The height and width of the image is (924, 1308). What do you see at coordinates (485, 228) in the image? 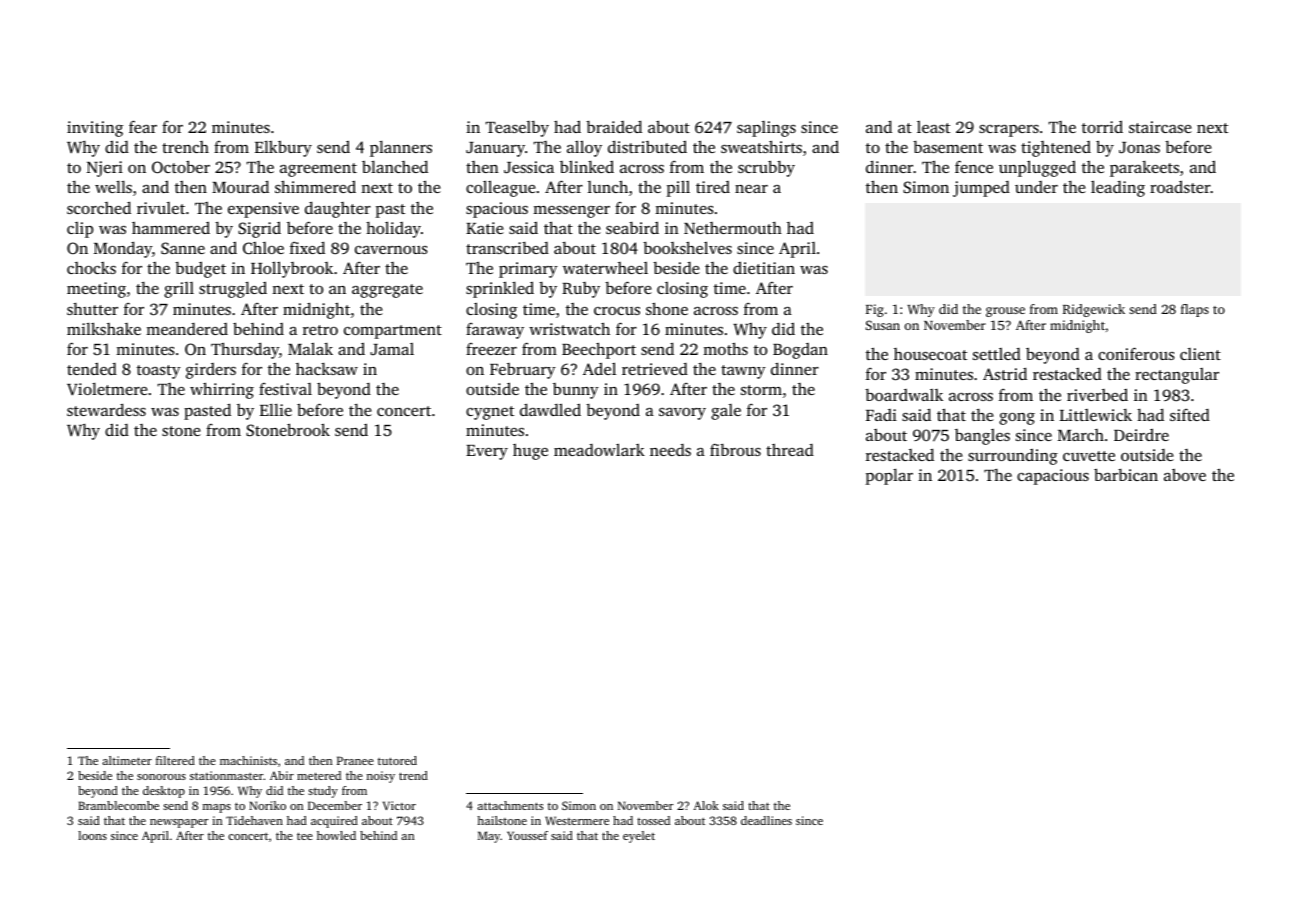
I see `Katie` at bounding box center [485, 228].
